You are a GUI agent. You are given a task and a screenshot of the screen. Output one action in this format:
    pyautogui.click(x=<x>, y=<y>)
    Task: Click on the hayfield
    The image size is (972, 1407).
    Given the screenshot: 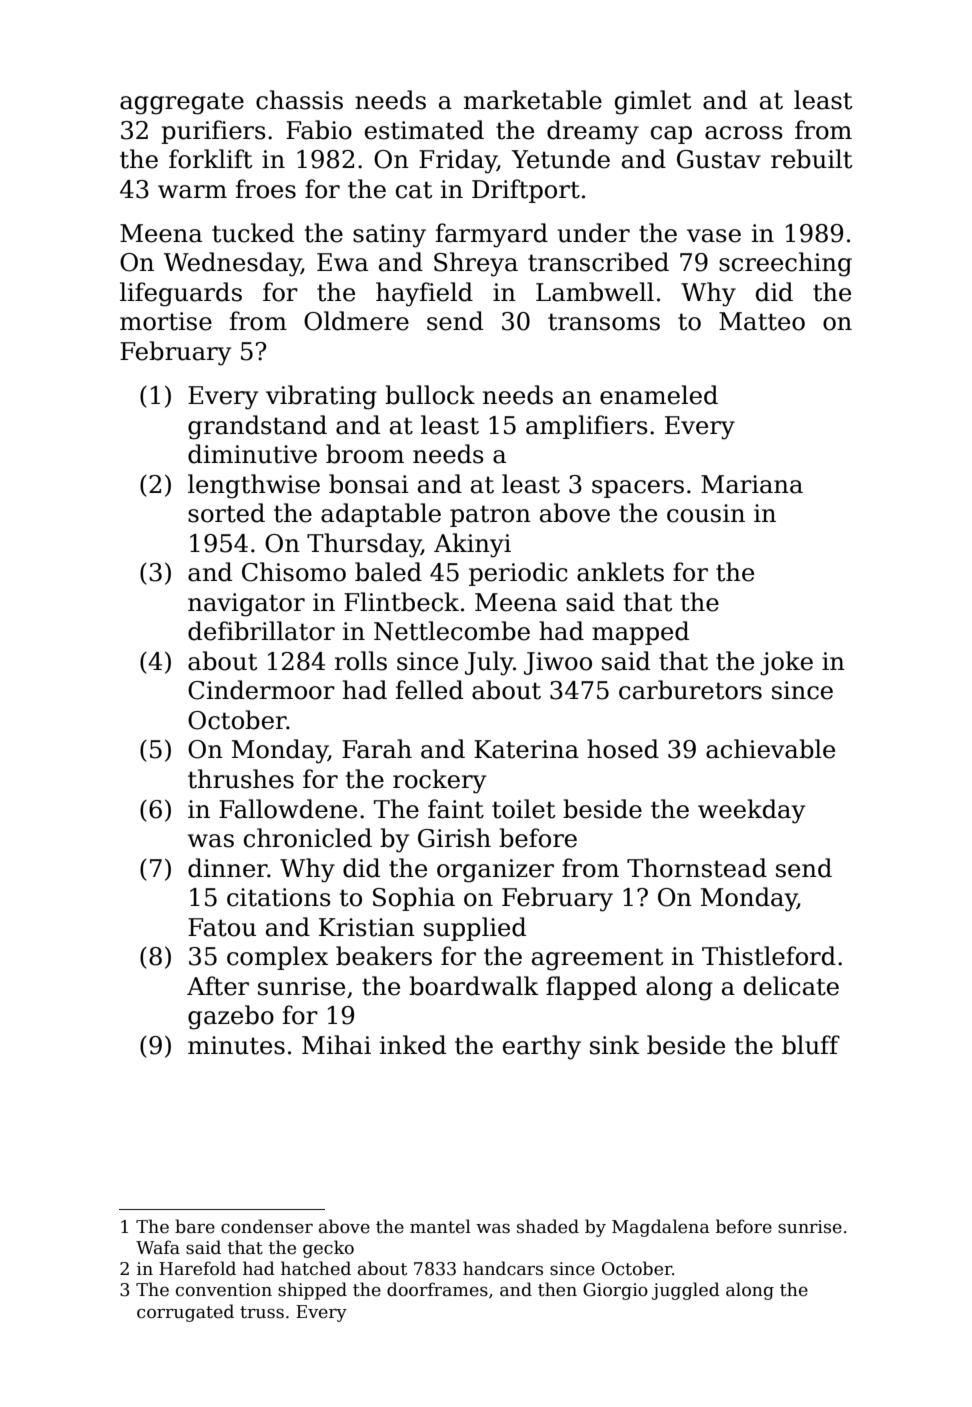 What is the action you would take?
    pyautogui.click(x=424, y=294)
